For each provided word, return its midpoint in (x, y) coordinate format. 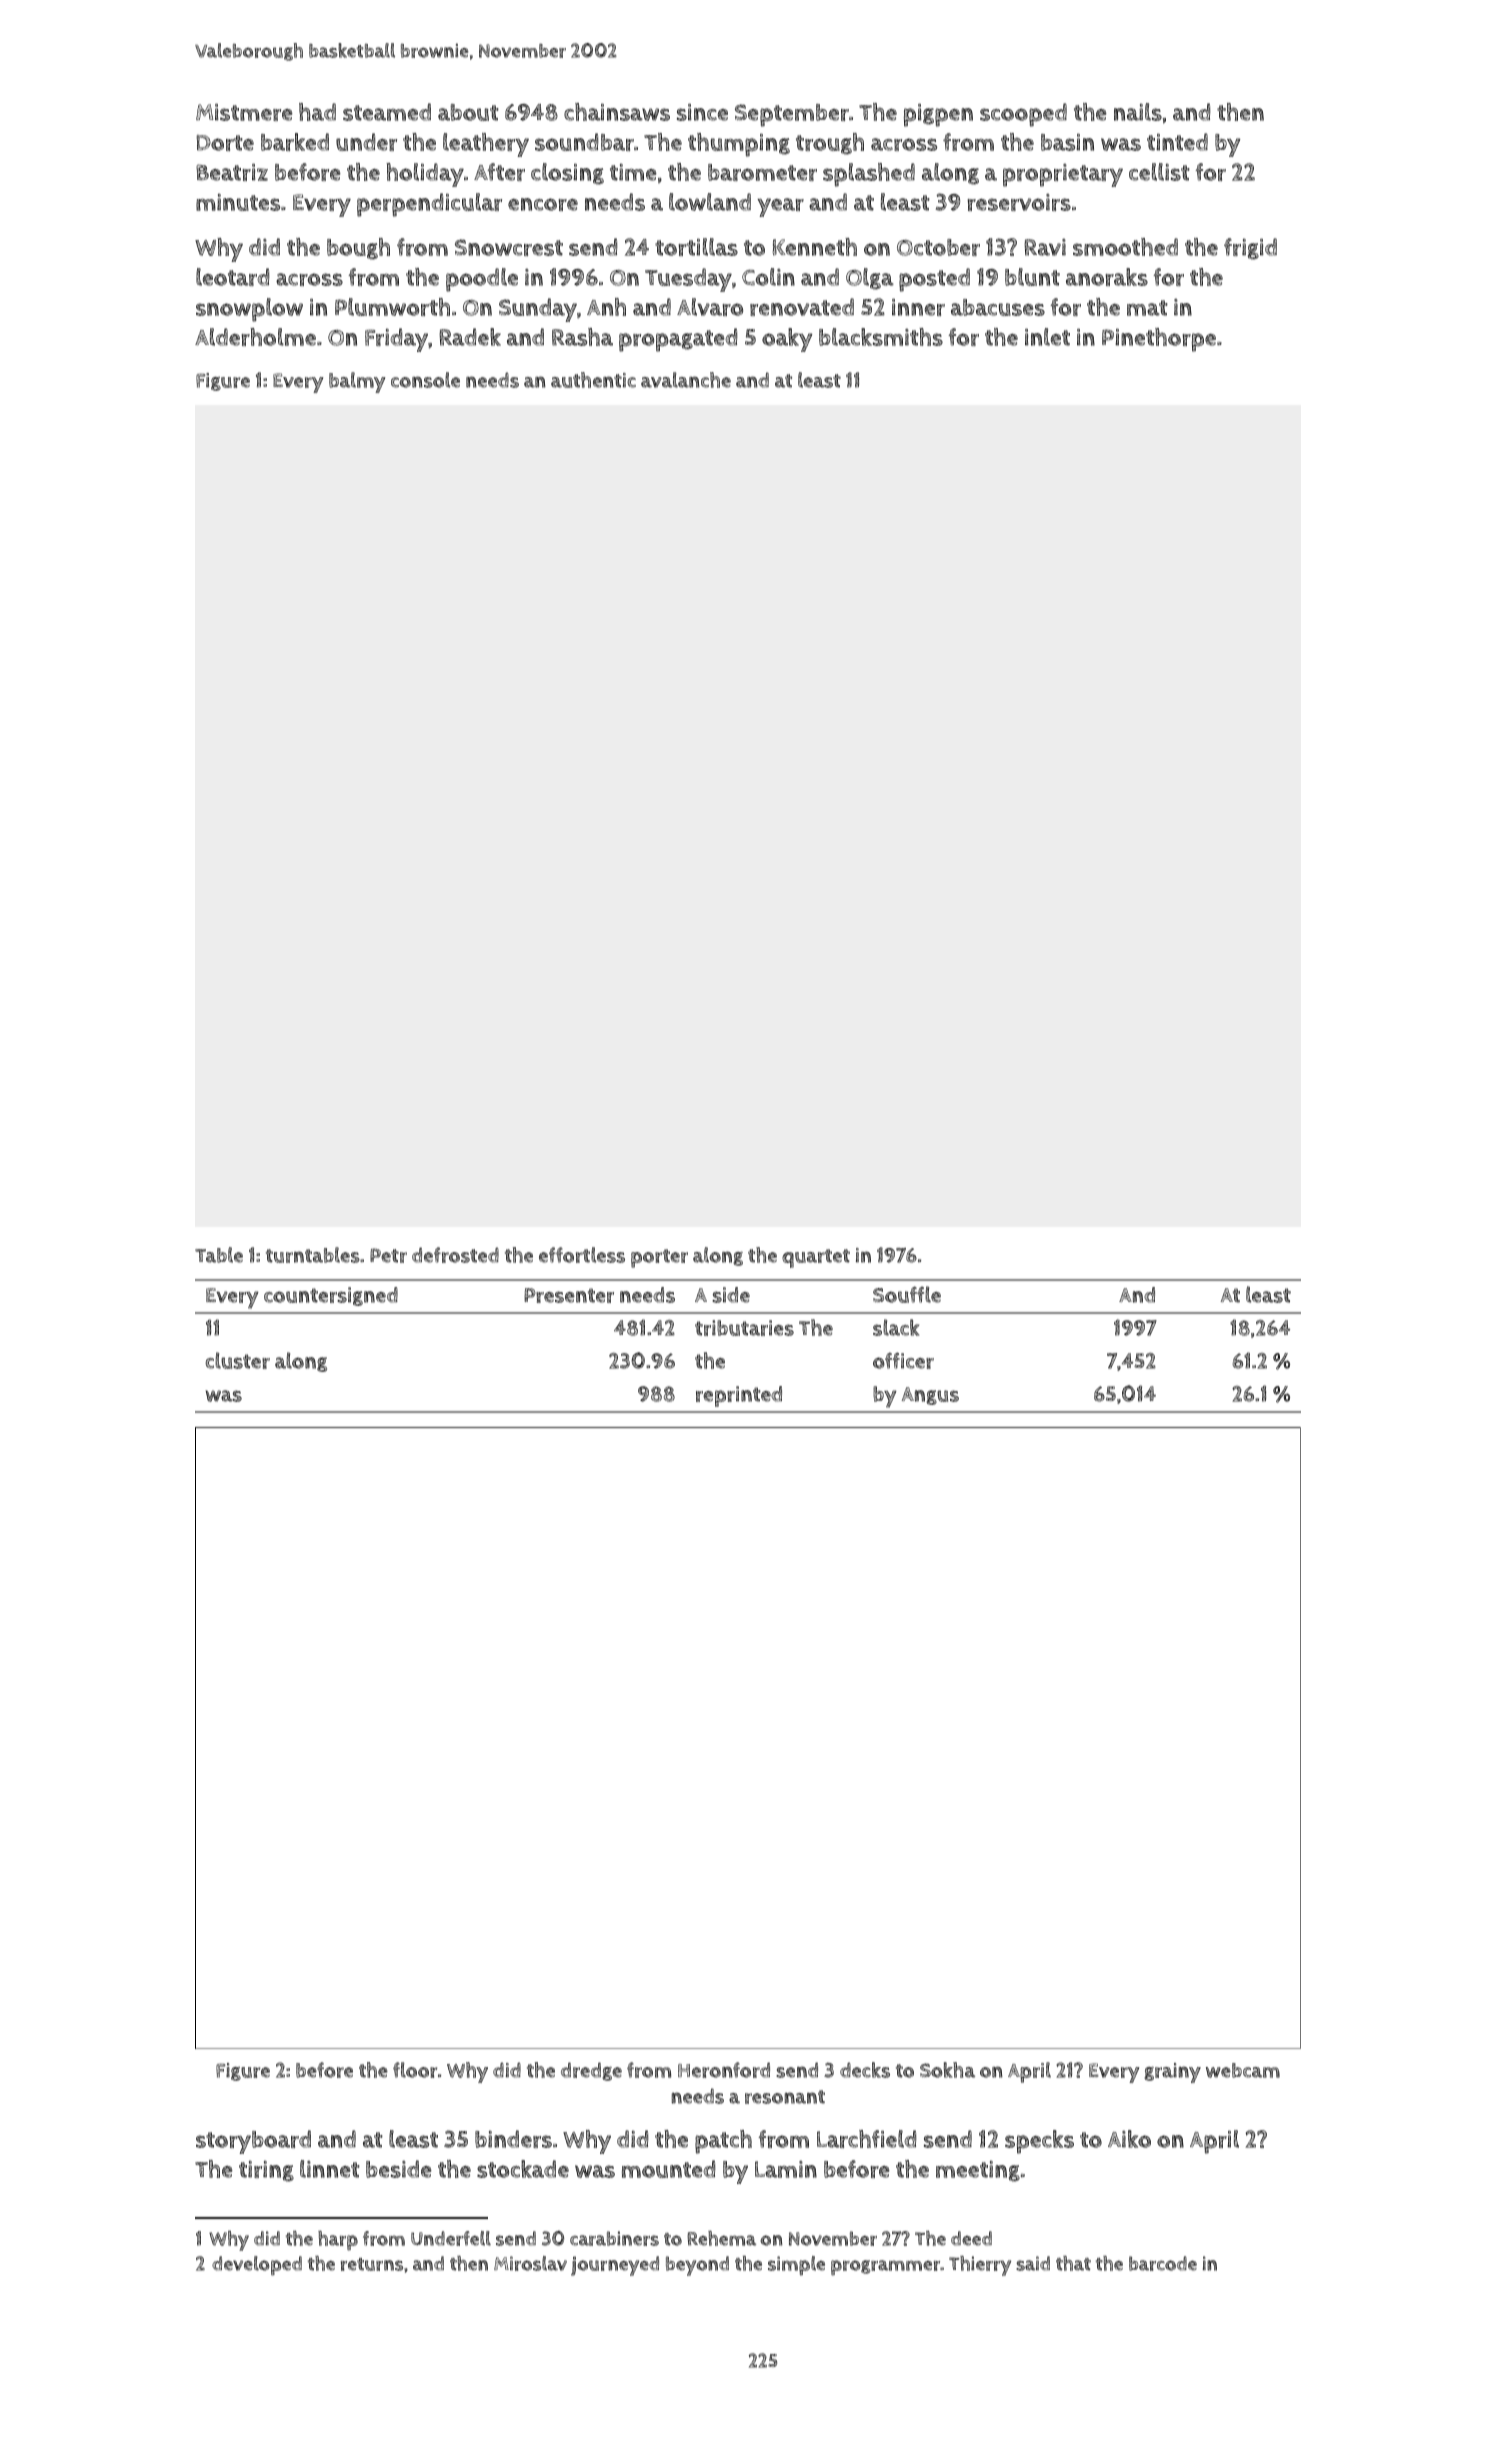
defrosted (455, 1255)
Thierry (980, 2266)
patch (723, 2142)
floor (415, 2070)
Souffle (907, 1294)
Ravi (1045, 247)
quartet (816, 1258)
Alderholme (255, 337)
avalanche (686, 380)
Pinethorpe (1159, 340)
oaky (787, 340)
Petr (388, 1255)
